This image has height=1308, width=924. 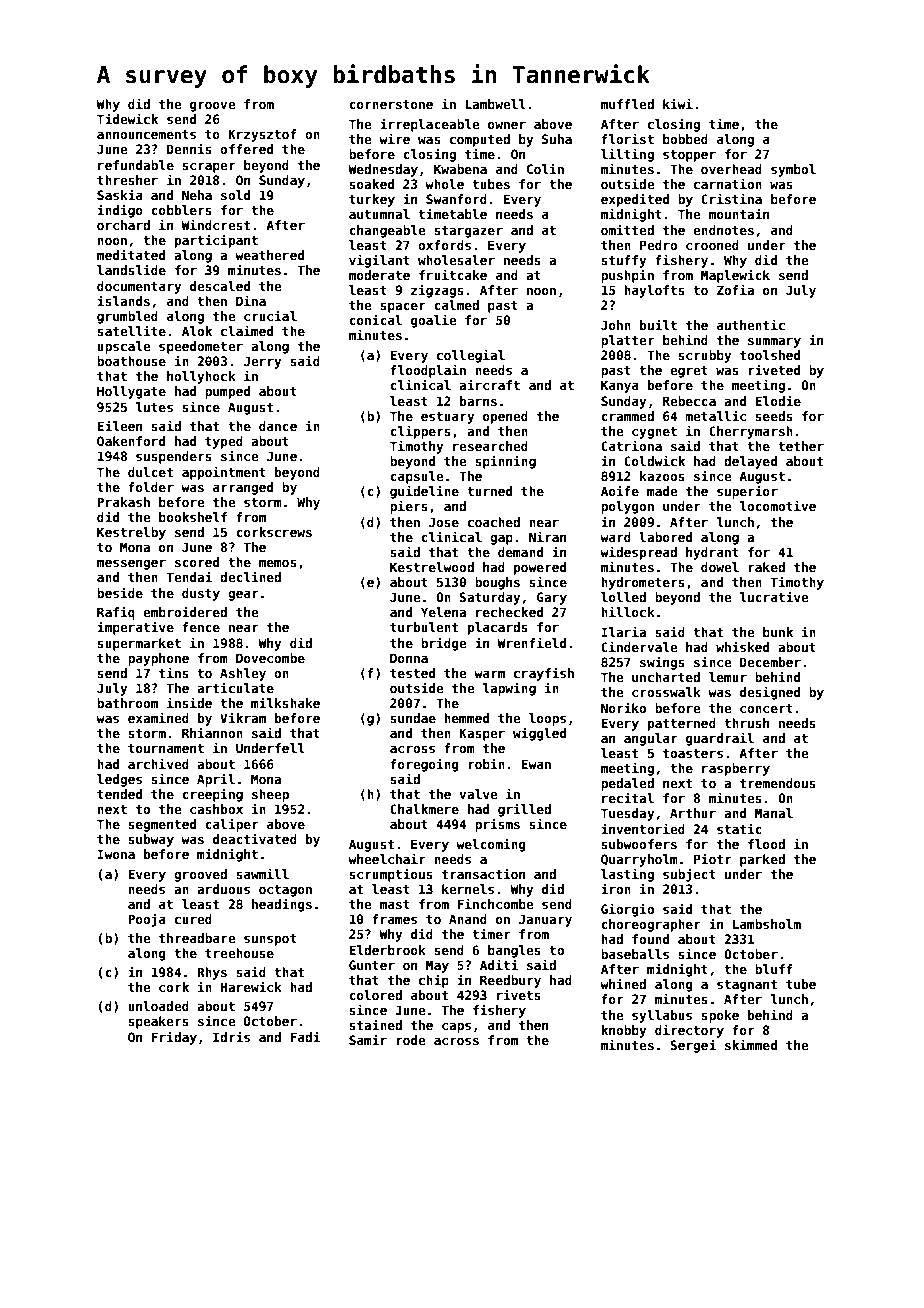 What do you see at coordinates (468, 232) in the image?
I see `stargazer` at bounding box center [468, 232].
